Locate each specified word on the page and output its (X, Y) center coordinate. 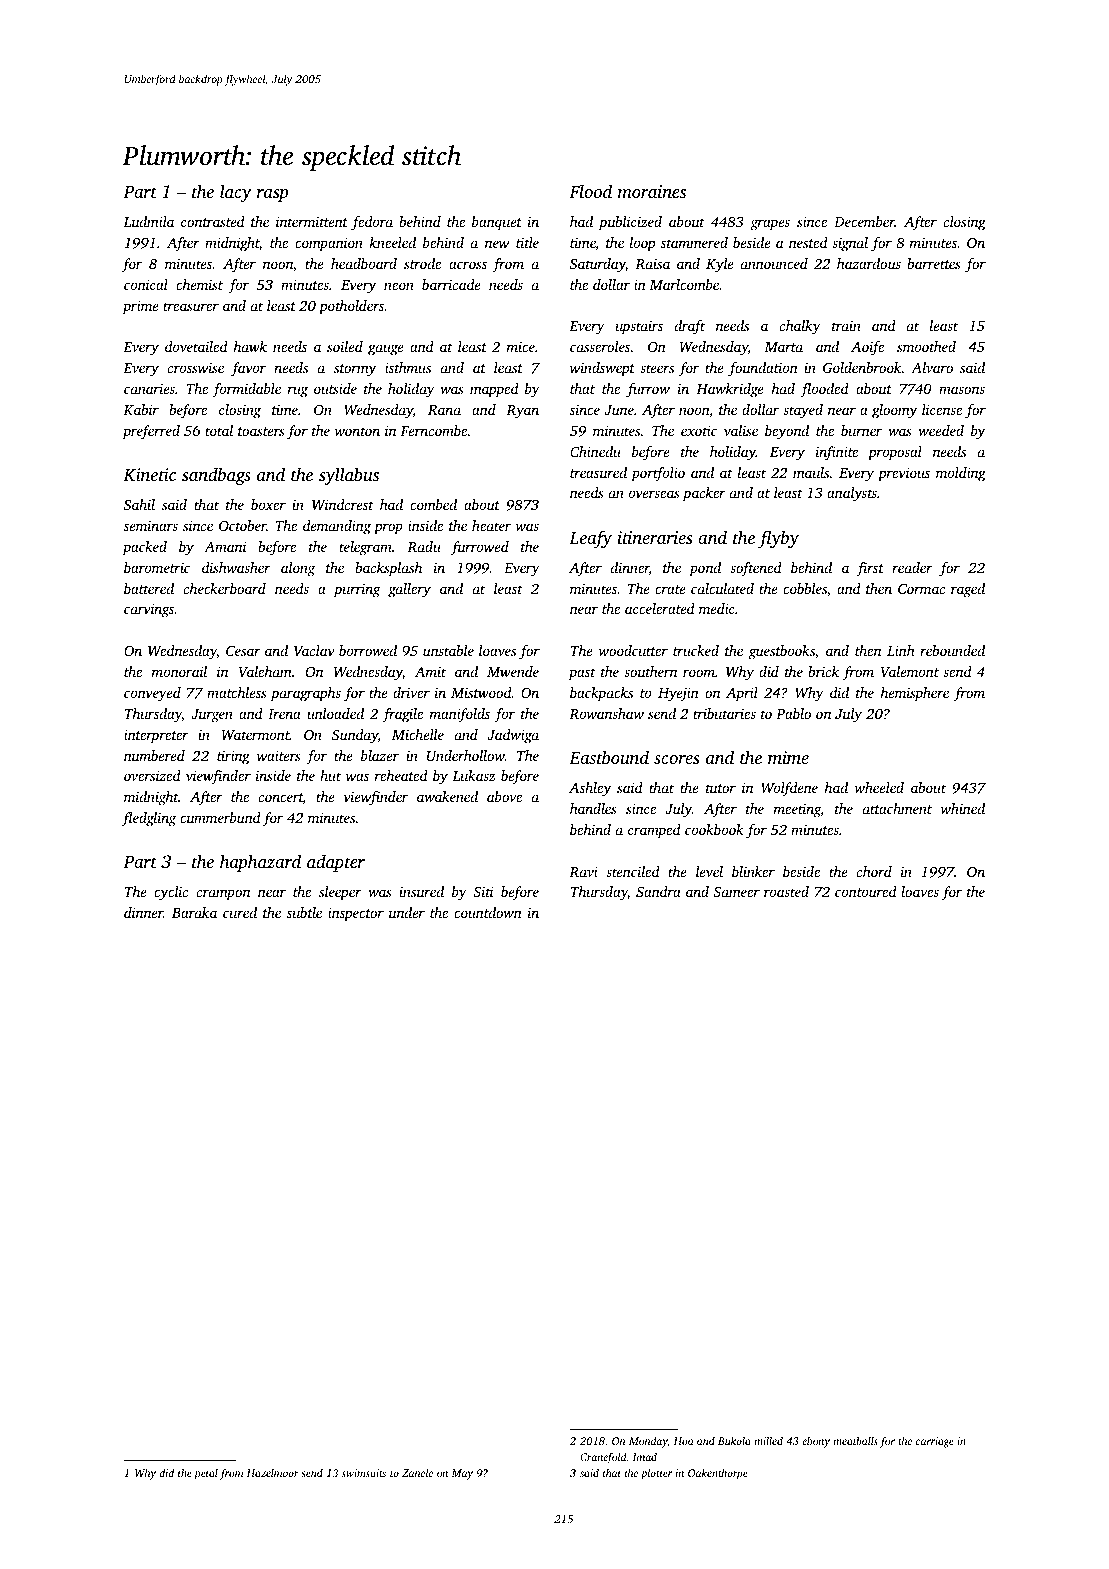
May (462, 1474)
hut (330, 775)
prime (141, 307)
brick (823, 671)
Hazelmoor (273, 1473)
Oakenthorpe (718, 1474)
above (504, 796)
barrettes (934, 263)
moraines (652, 191)
